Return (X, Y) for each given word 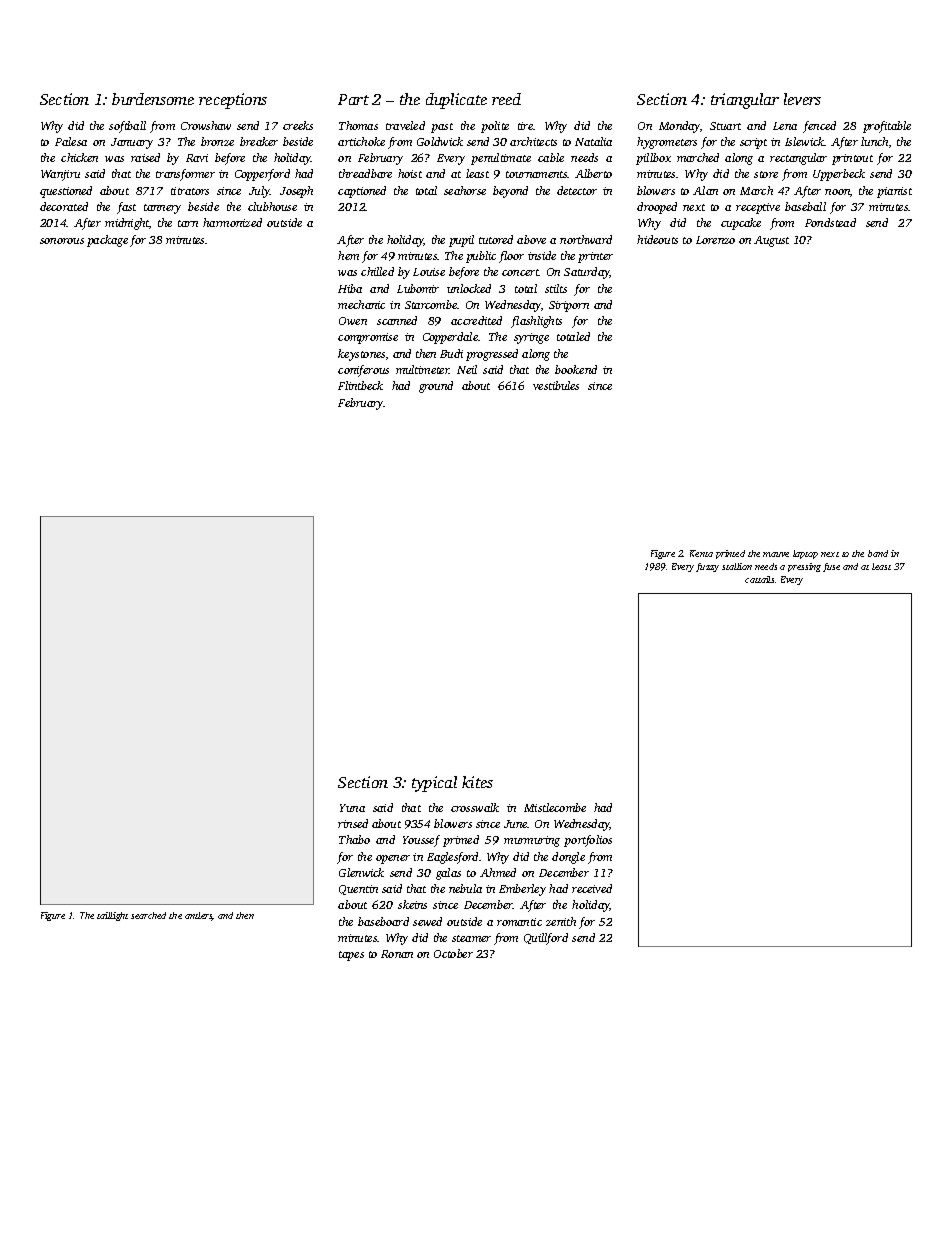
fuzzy (707, 567)
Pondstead (830, 222)
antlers (198, 916)
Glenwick (361, 872)
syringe (531, 338)
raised (145, 157)
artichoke (361, 141)
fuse (831, 567)
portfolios (588, 841)
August (771, 241)
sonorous (62, 241)
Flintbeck (360, 385)
